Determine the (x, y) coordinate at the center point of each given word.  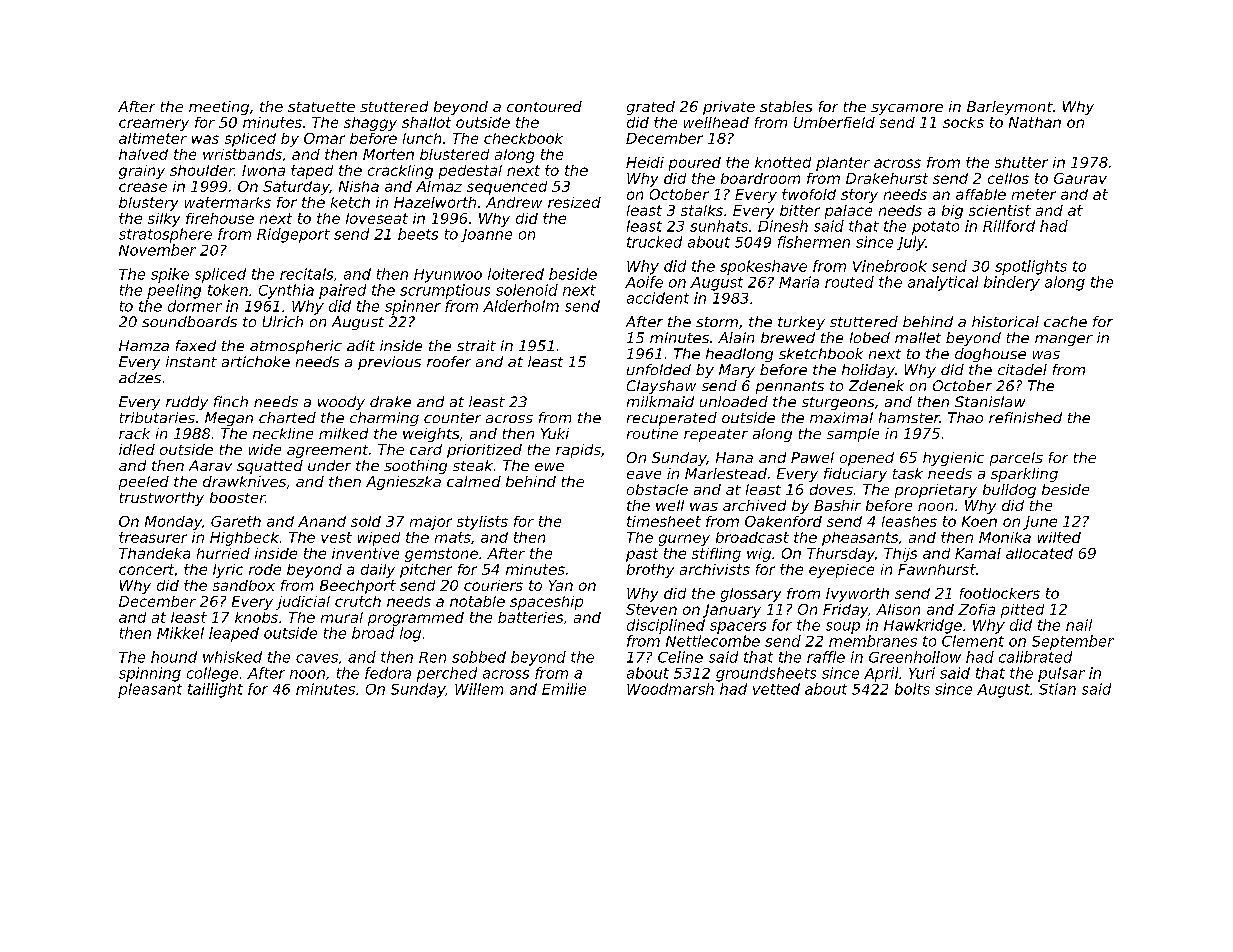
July (911, 243)
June (1040, 523)
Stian (1057, 689)
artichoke (256, 361)
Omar (324, 138)
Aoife (644, 282)
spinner (413, 307)
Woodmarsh (670, 689)
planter (843, 164)
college (212, 674)
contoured (544, 106)
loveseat (377, 218)
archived (754, 505)
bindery (1012, 283)
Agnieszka (403, 483)
